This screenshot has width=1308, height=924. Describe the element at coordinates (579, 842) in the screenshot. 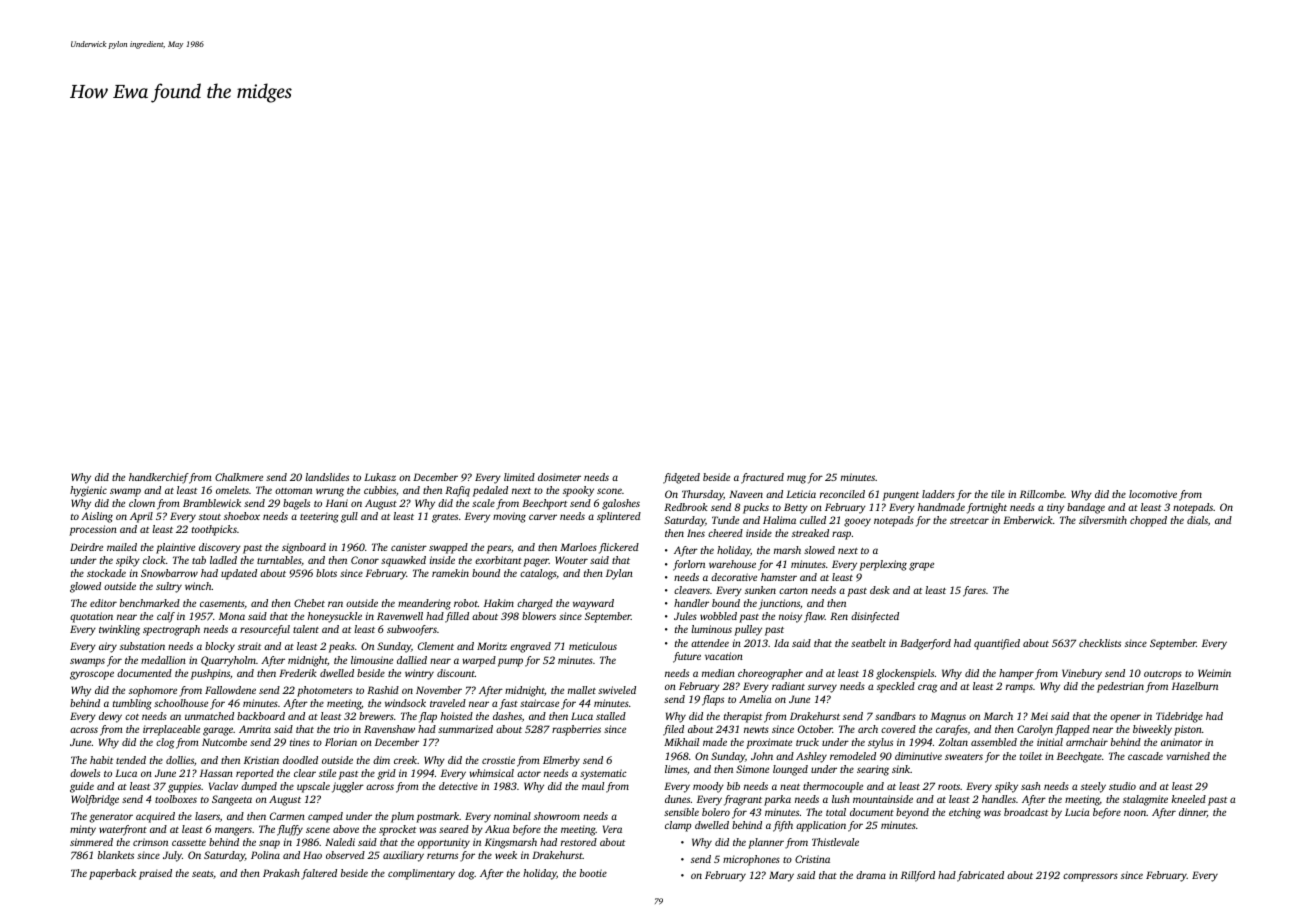

I see `restored` at that location.
